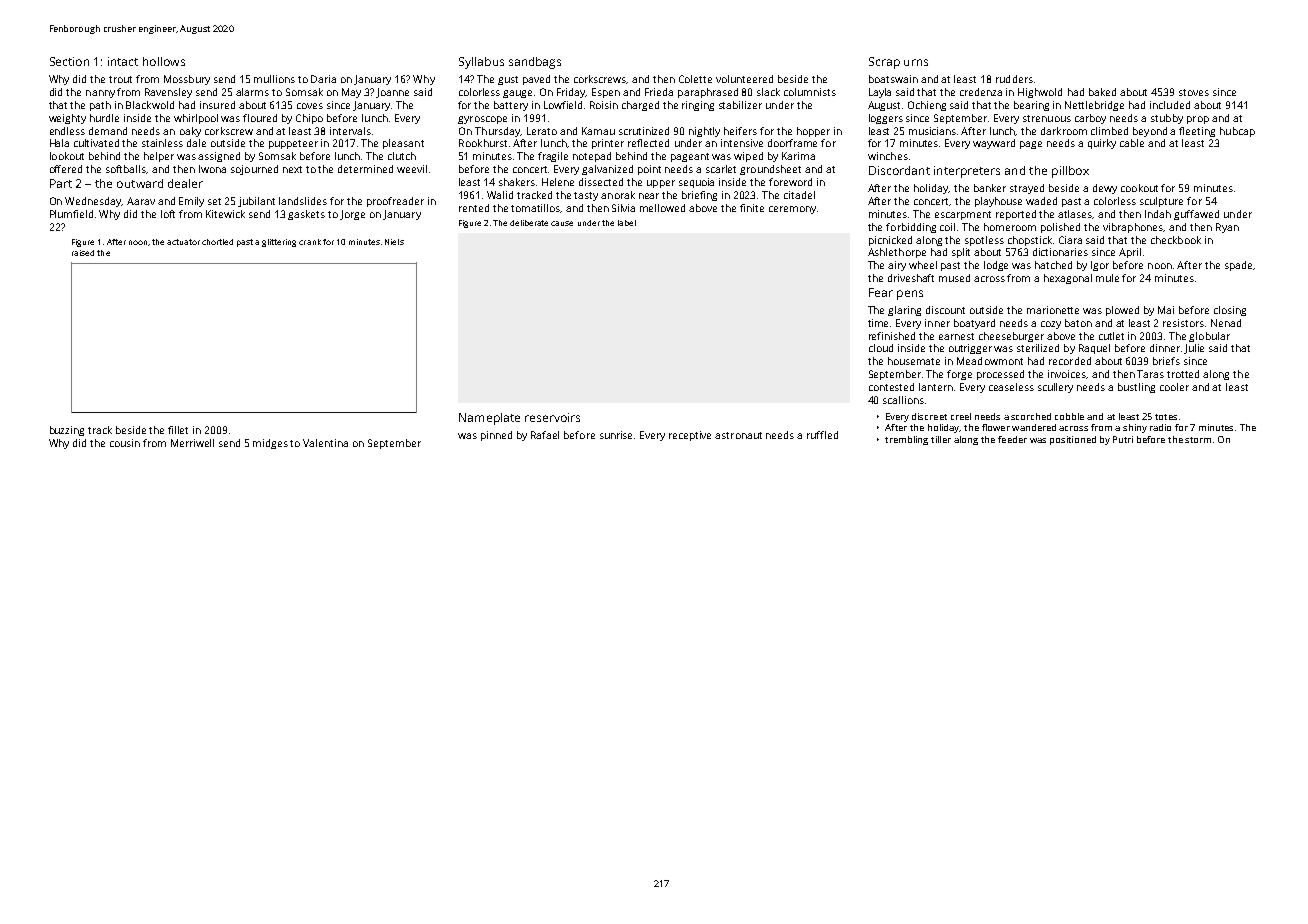 The height and width of the screenshot is (924, 1308). I want to click on Section, so click(69, 61).
